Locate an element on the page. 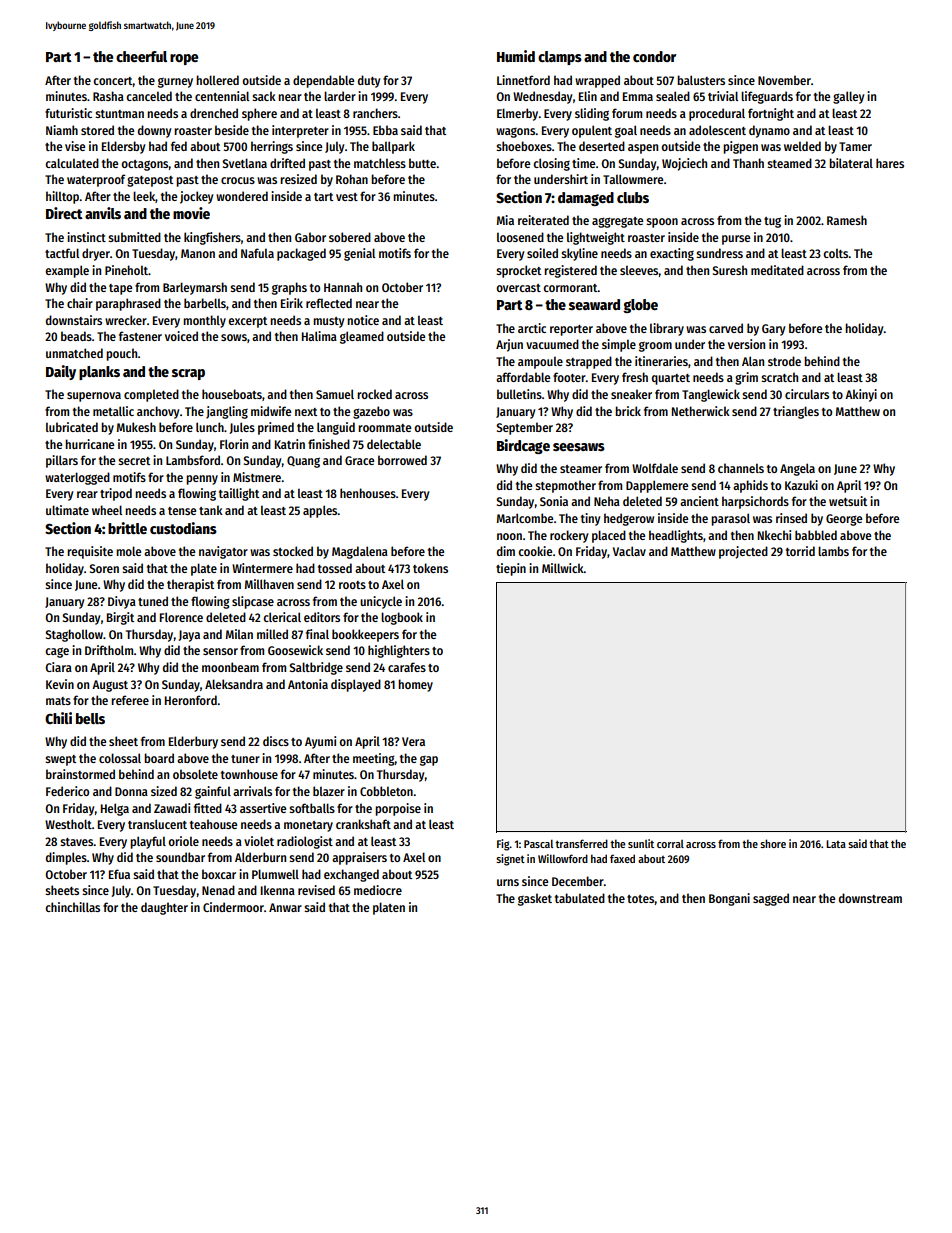  clamps is located at coordinates (560, 58).
